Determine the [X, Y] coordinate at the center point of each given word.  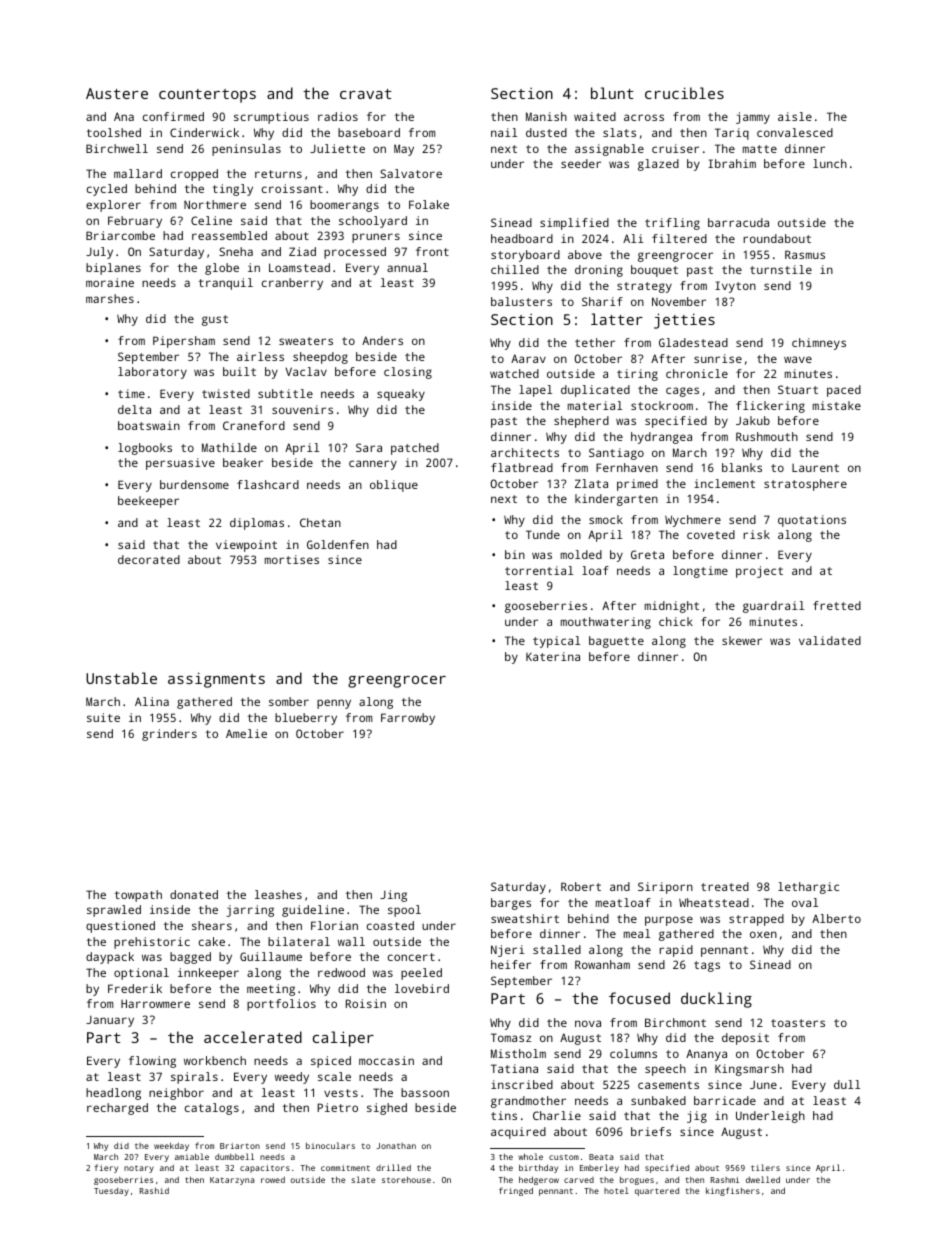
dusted [546, 132]
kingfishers [733, 1191]
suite [103, 717]
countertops [207, 96]
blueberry [306, 719]
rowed [273, 1179]
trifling [672, 224]
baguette [616, 642]
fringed [516, 1191]
